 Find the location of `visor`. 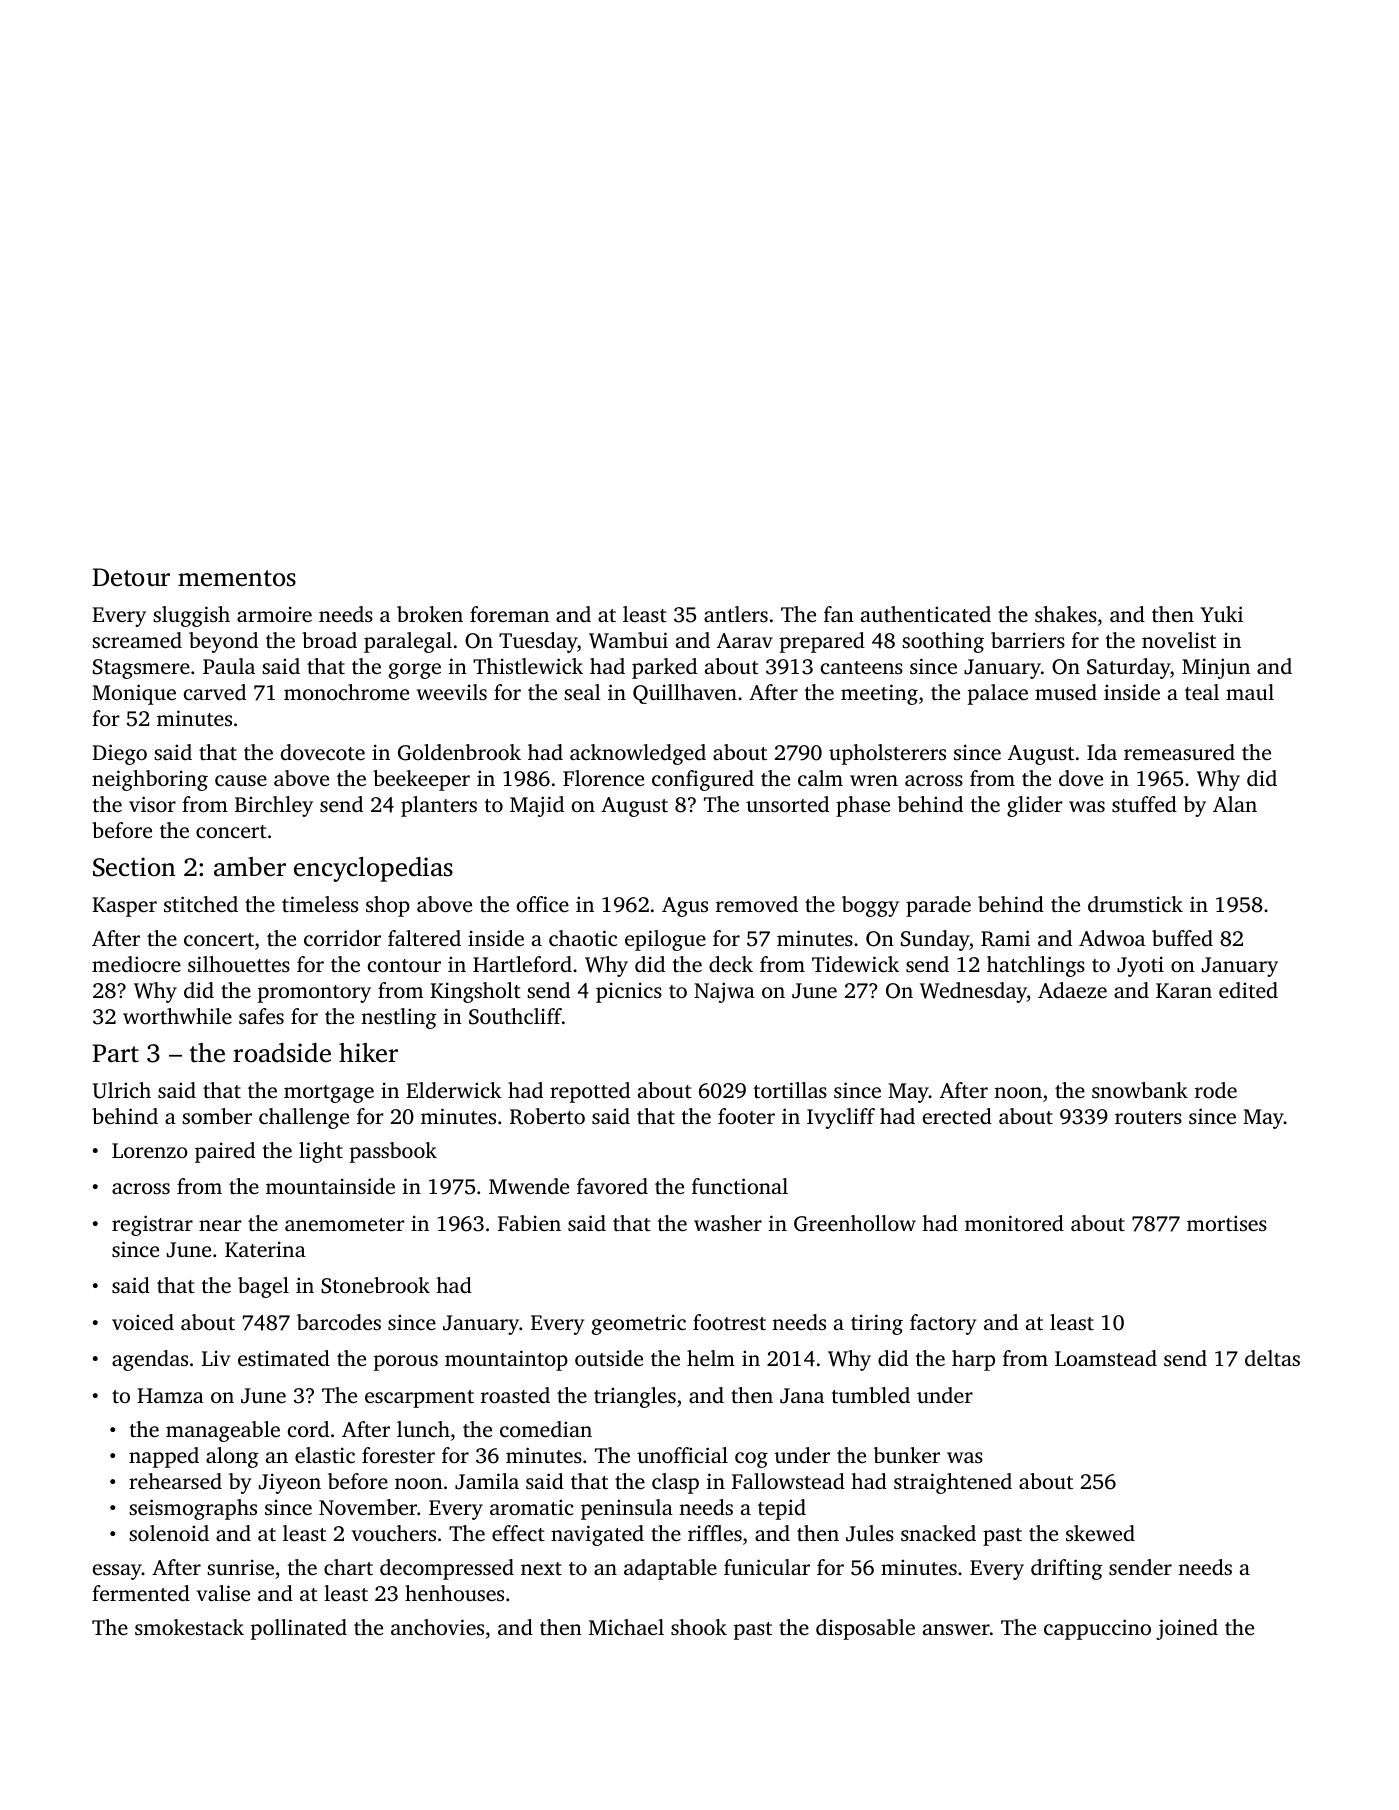

visor is located at coordinates (152, 804).
